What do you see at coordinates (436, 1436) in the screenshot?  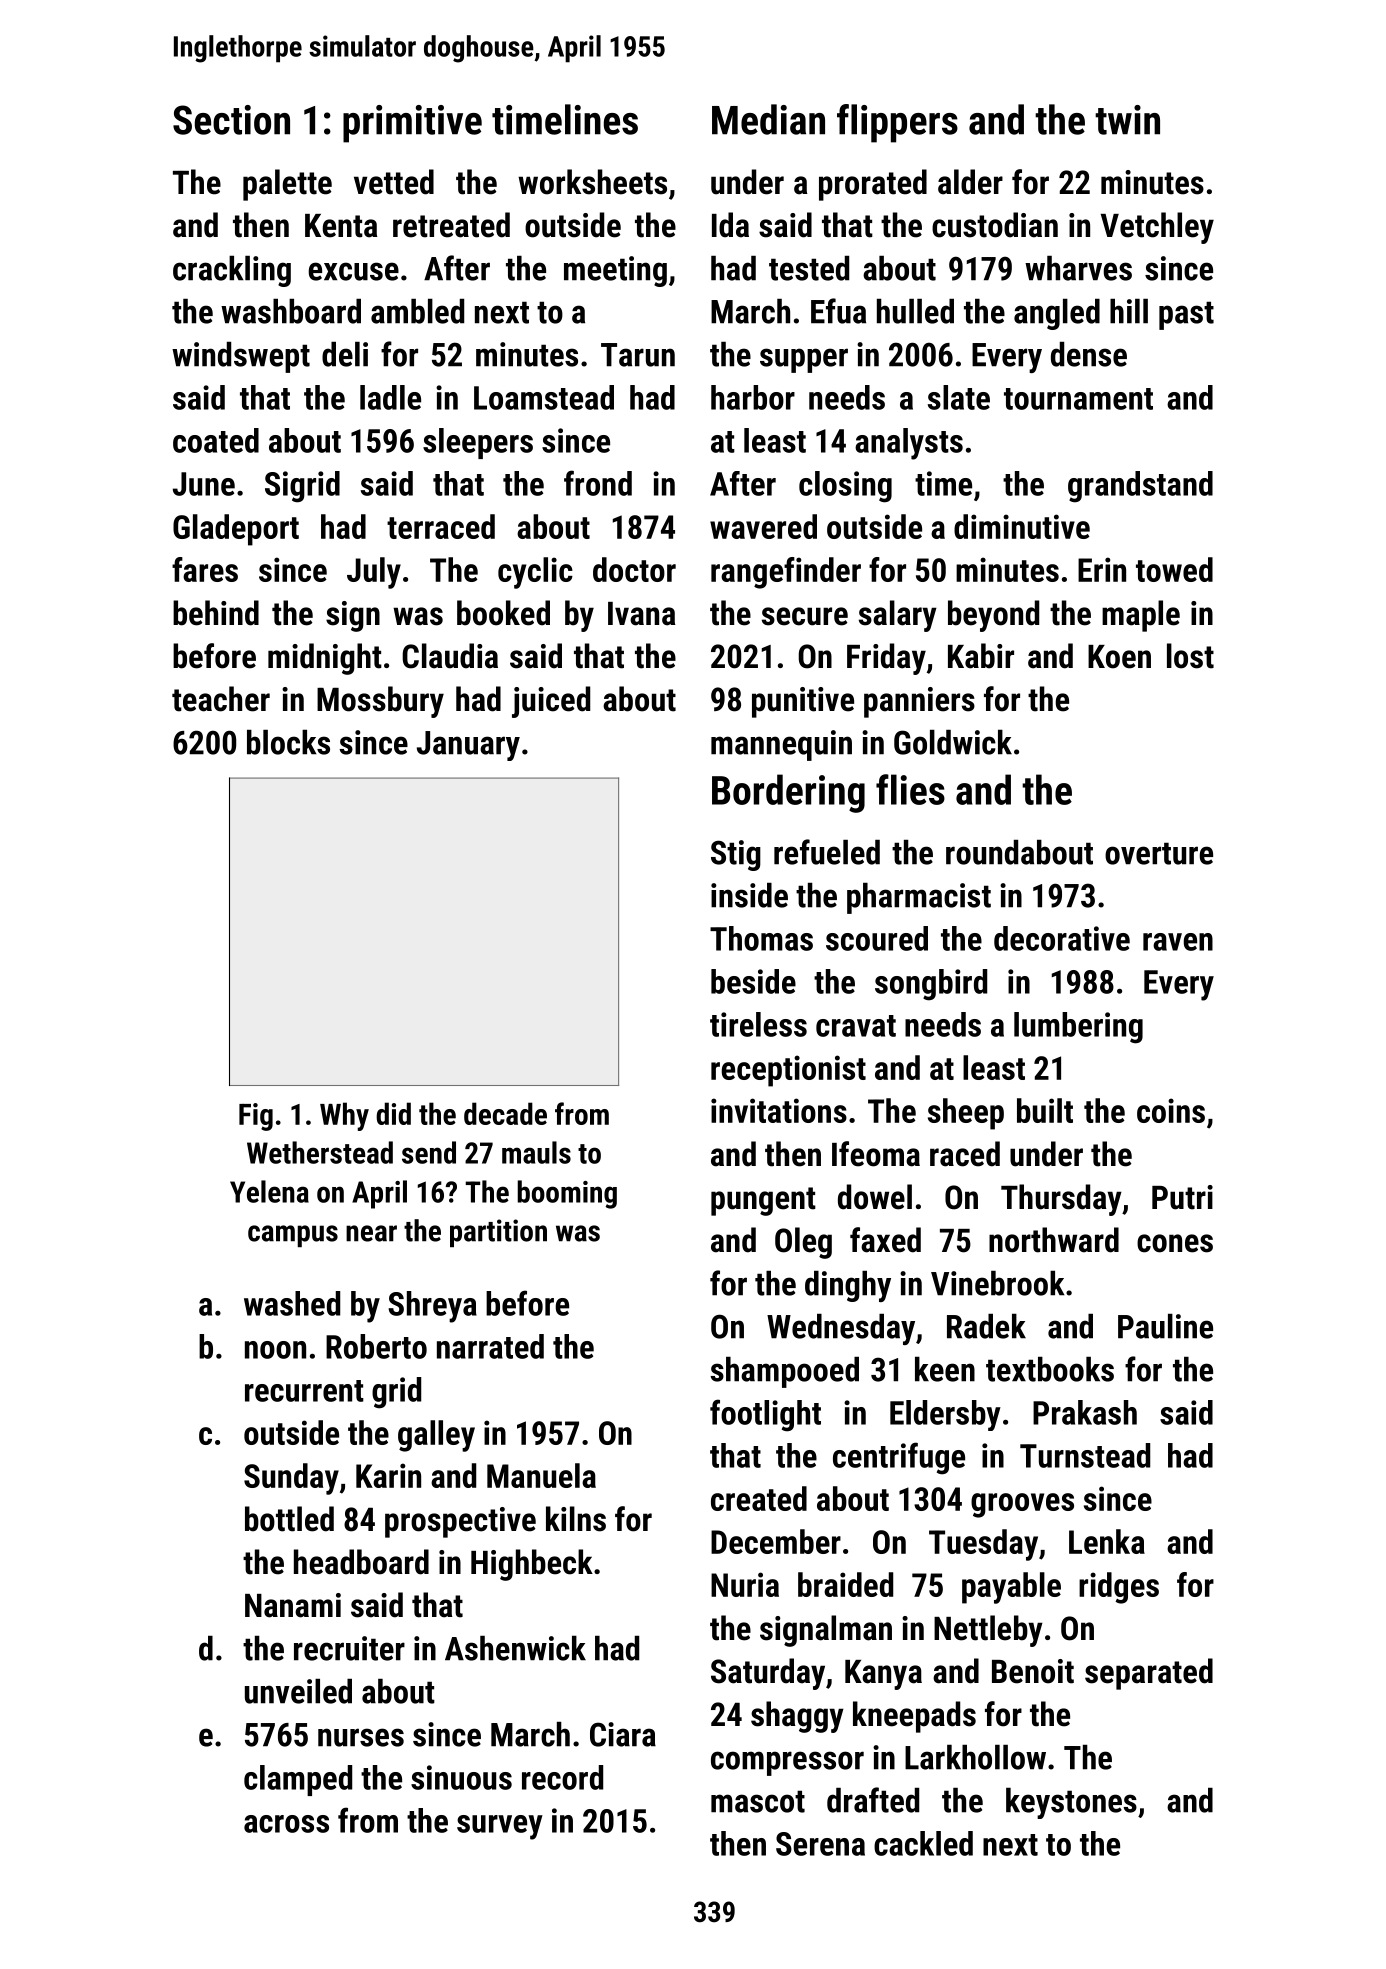 I see `galley` at bounding box center [436, 1436].
